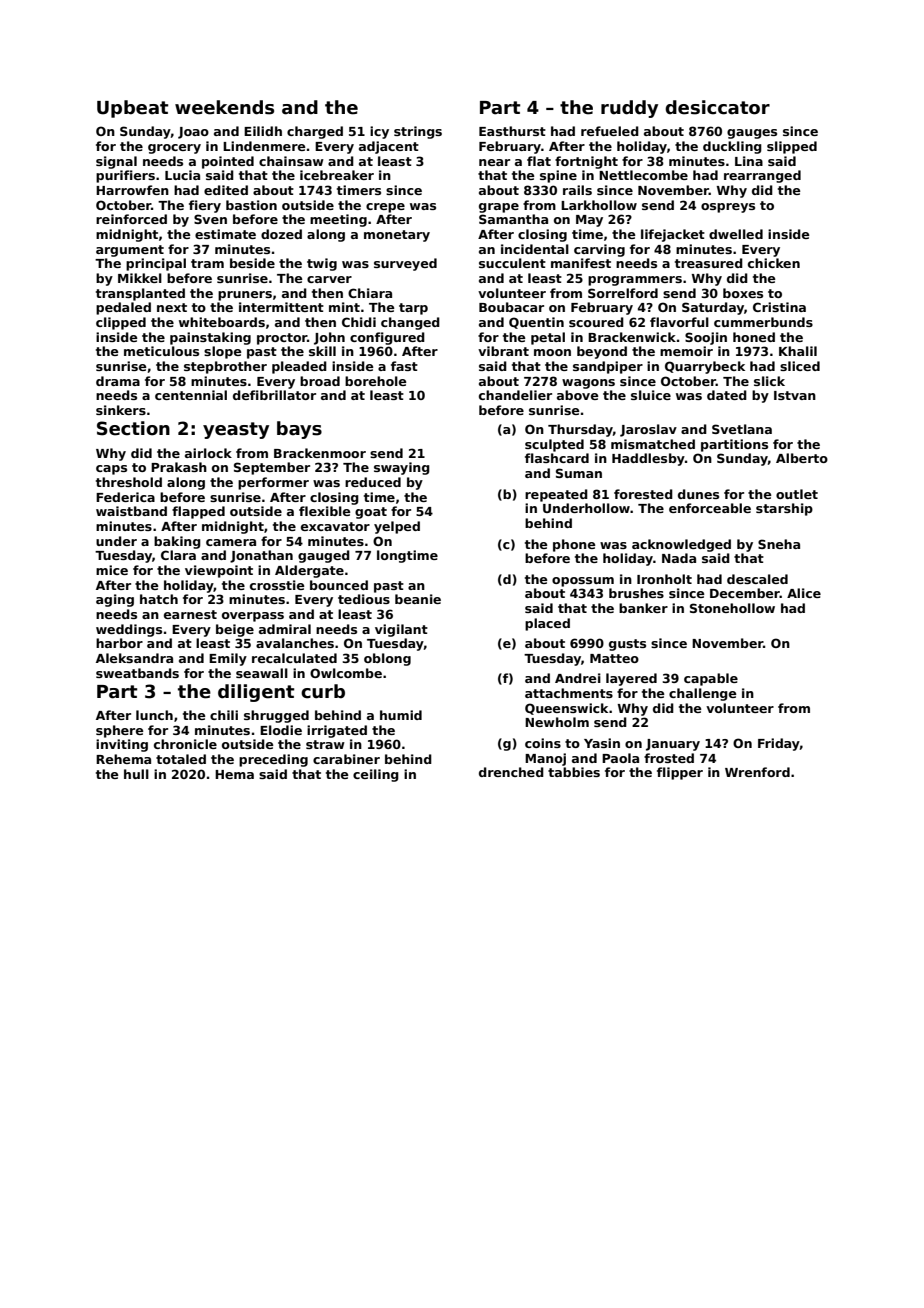 The height and width of the screenshot is (1308, 924). I want to click on brushes, so click(636, 593).
